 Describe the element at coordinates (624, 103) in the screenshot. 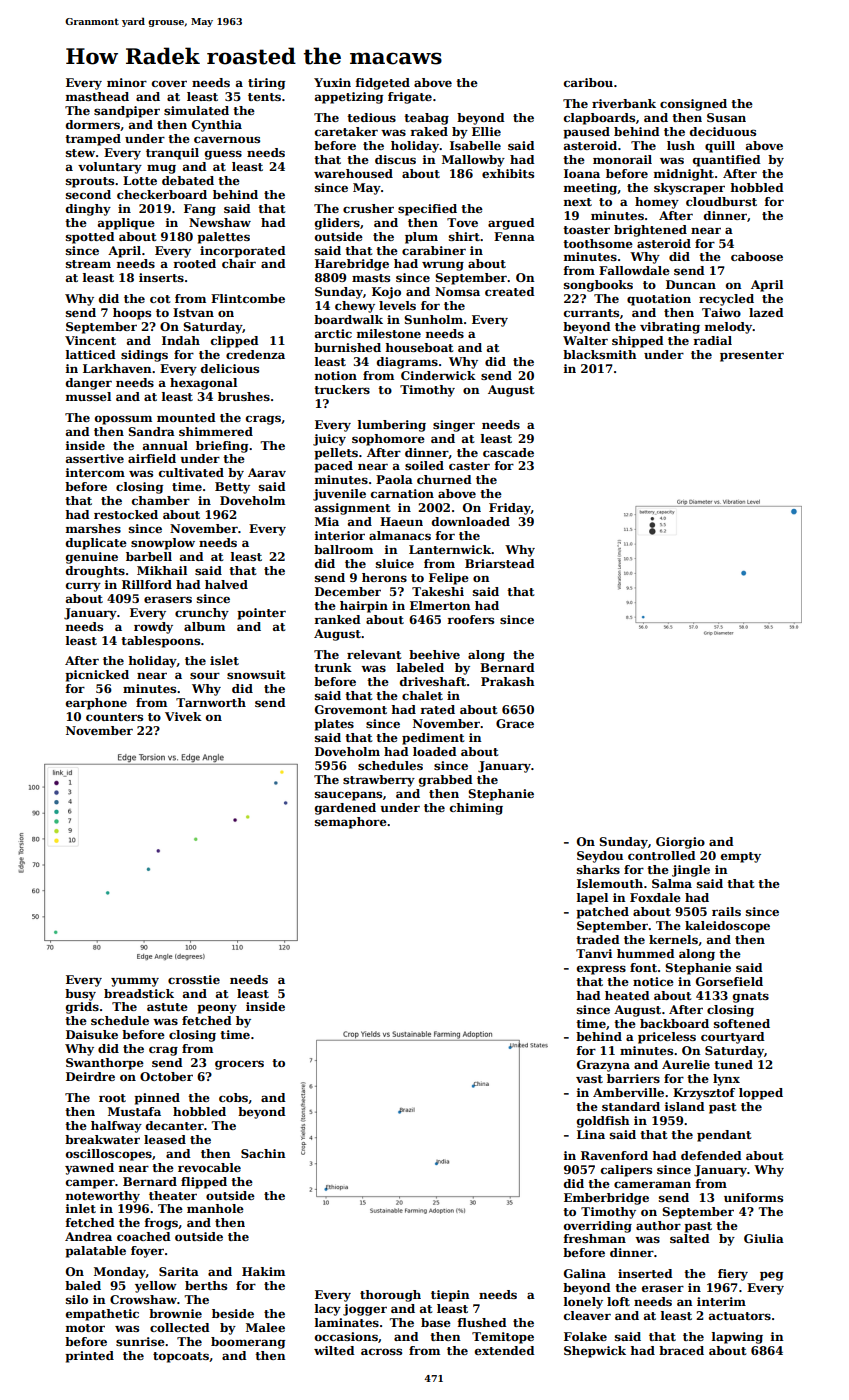

I see `riverbank` at that location.
